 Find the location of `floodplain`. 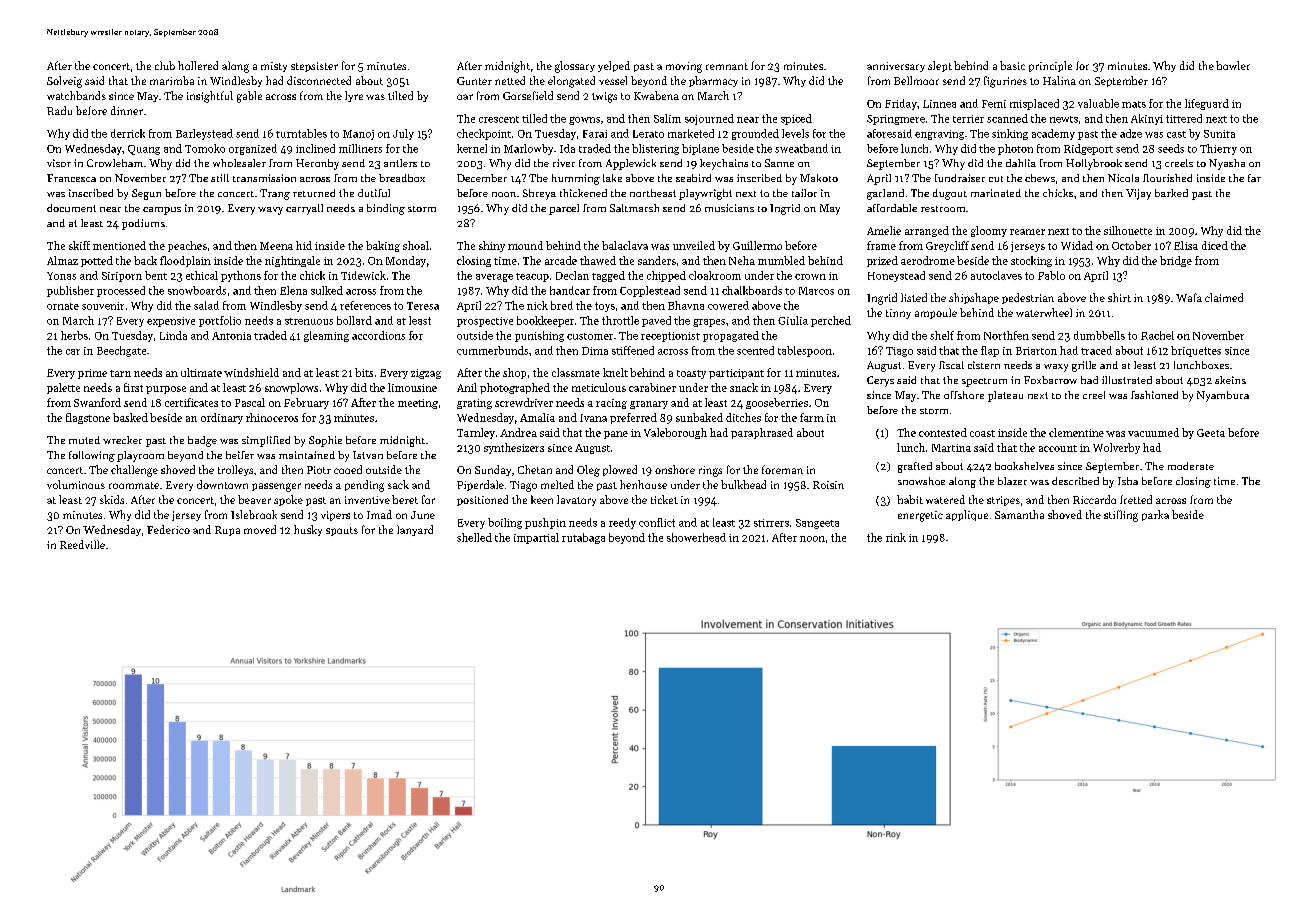

floodplain is located at coordinates (185, 261).
